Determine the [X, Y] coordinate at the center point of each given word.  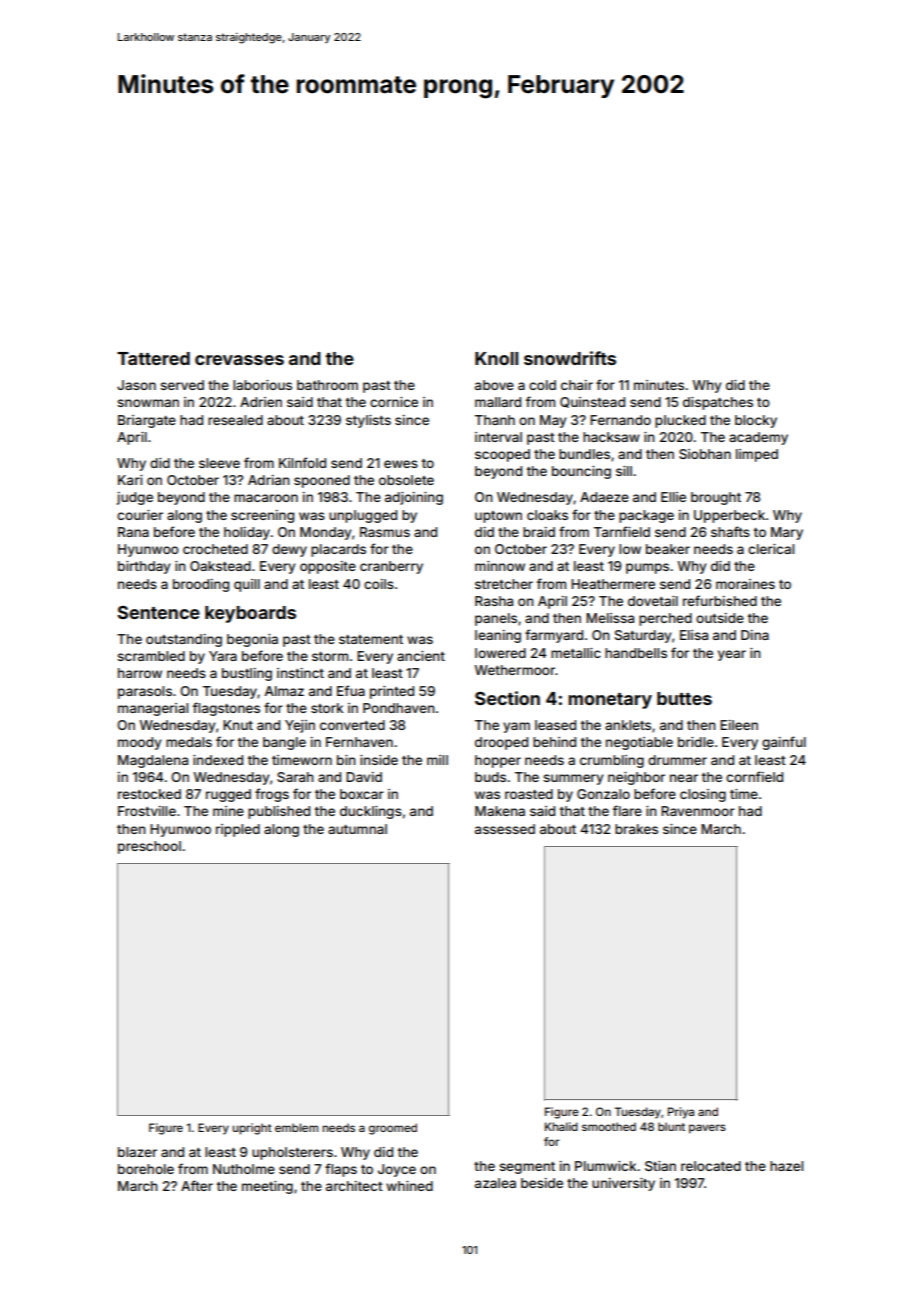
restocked [149, 794]
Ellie [673, 497]
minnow [500, 566]
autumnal [357, 829]
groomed [393, 1129]
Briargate [147, 421]
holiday [247, 533]
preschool [149, 847]
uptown [498, 517]
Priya [681, 1113]
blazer [137, 1152]
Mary [787, 533]
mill [437, 760]
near [684, 778]
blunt [671, 1126]
